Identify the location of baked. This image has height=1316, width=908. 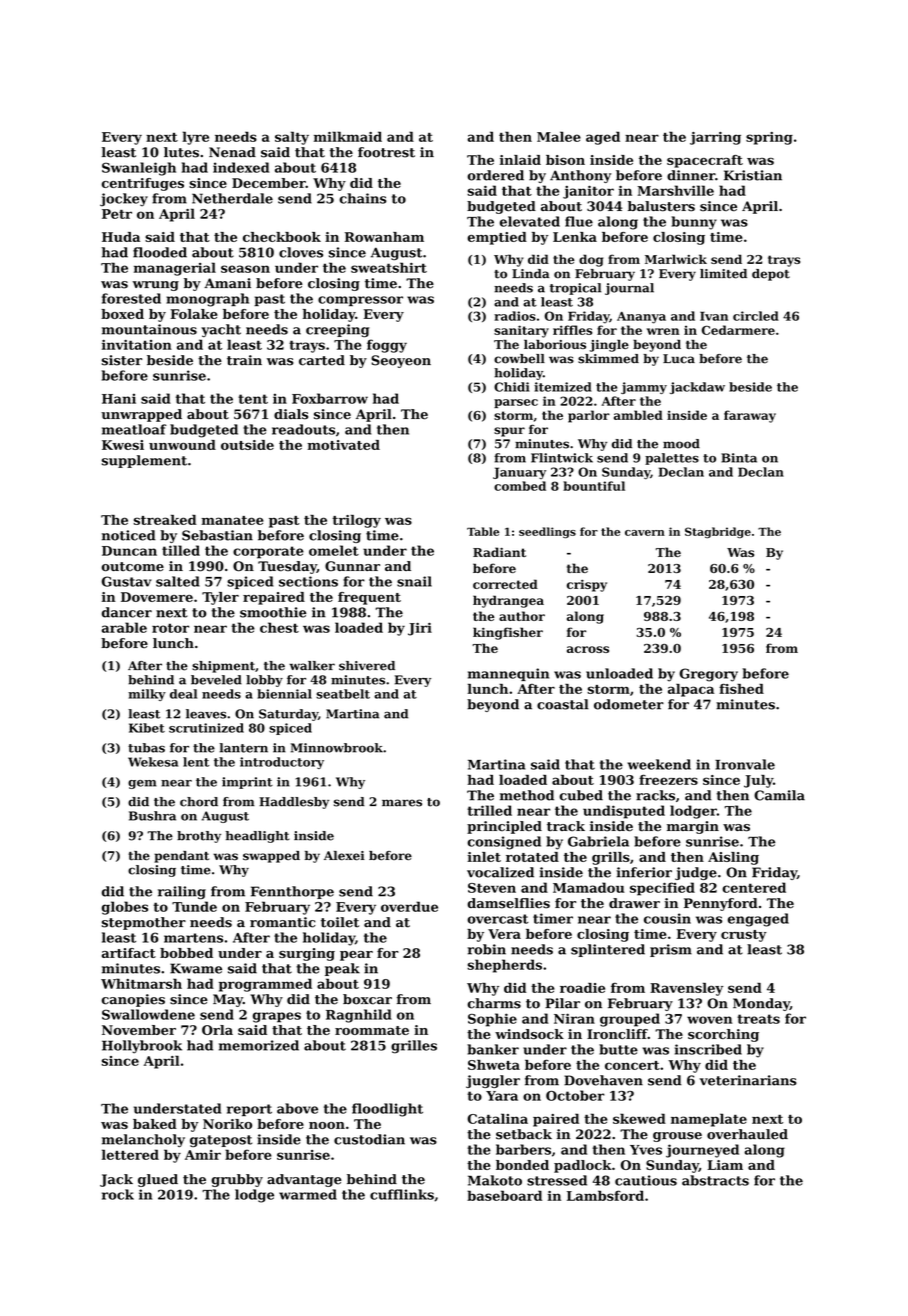
(155, 1124).
